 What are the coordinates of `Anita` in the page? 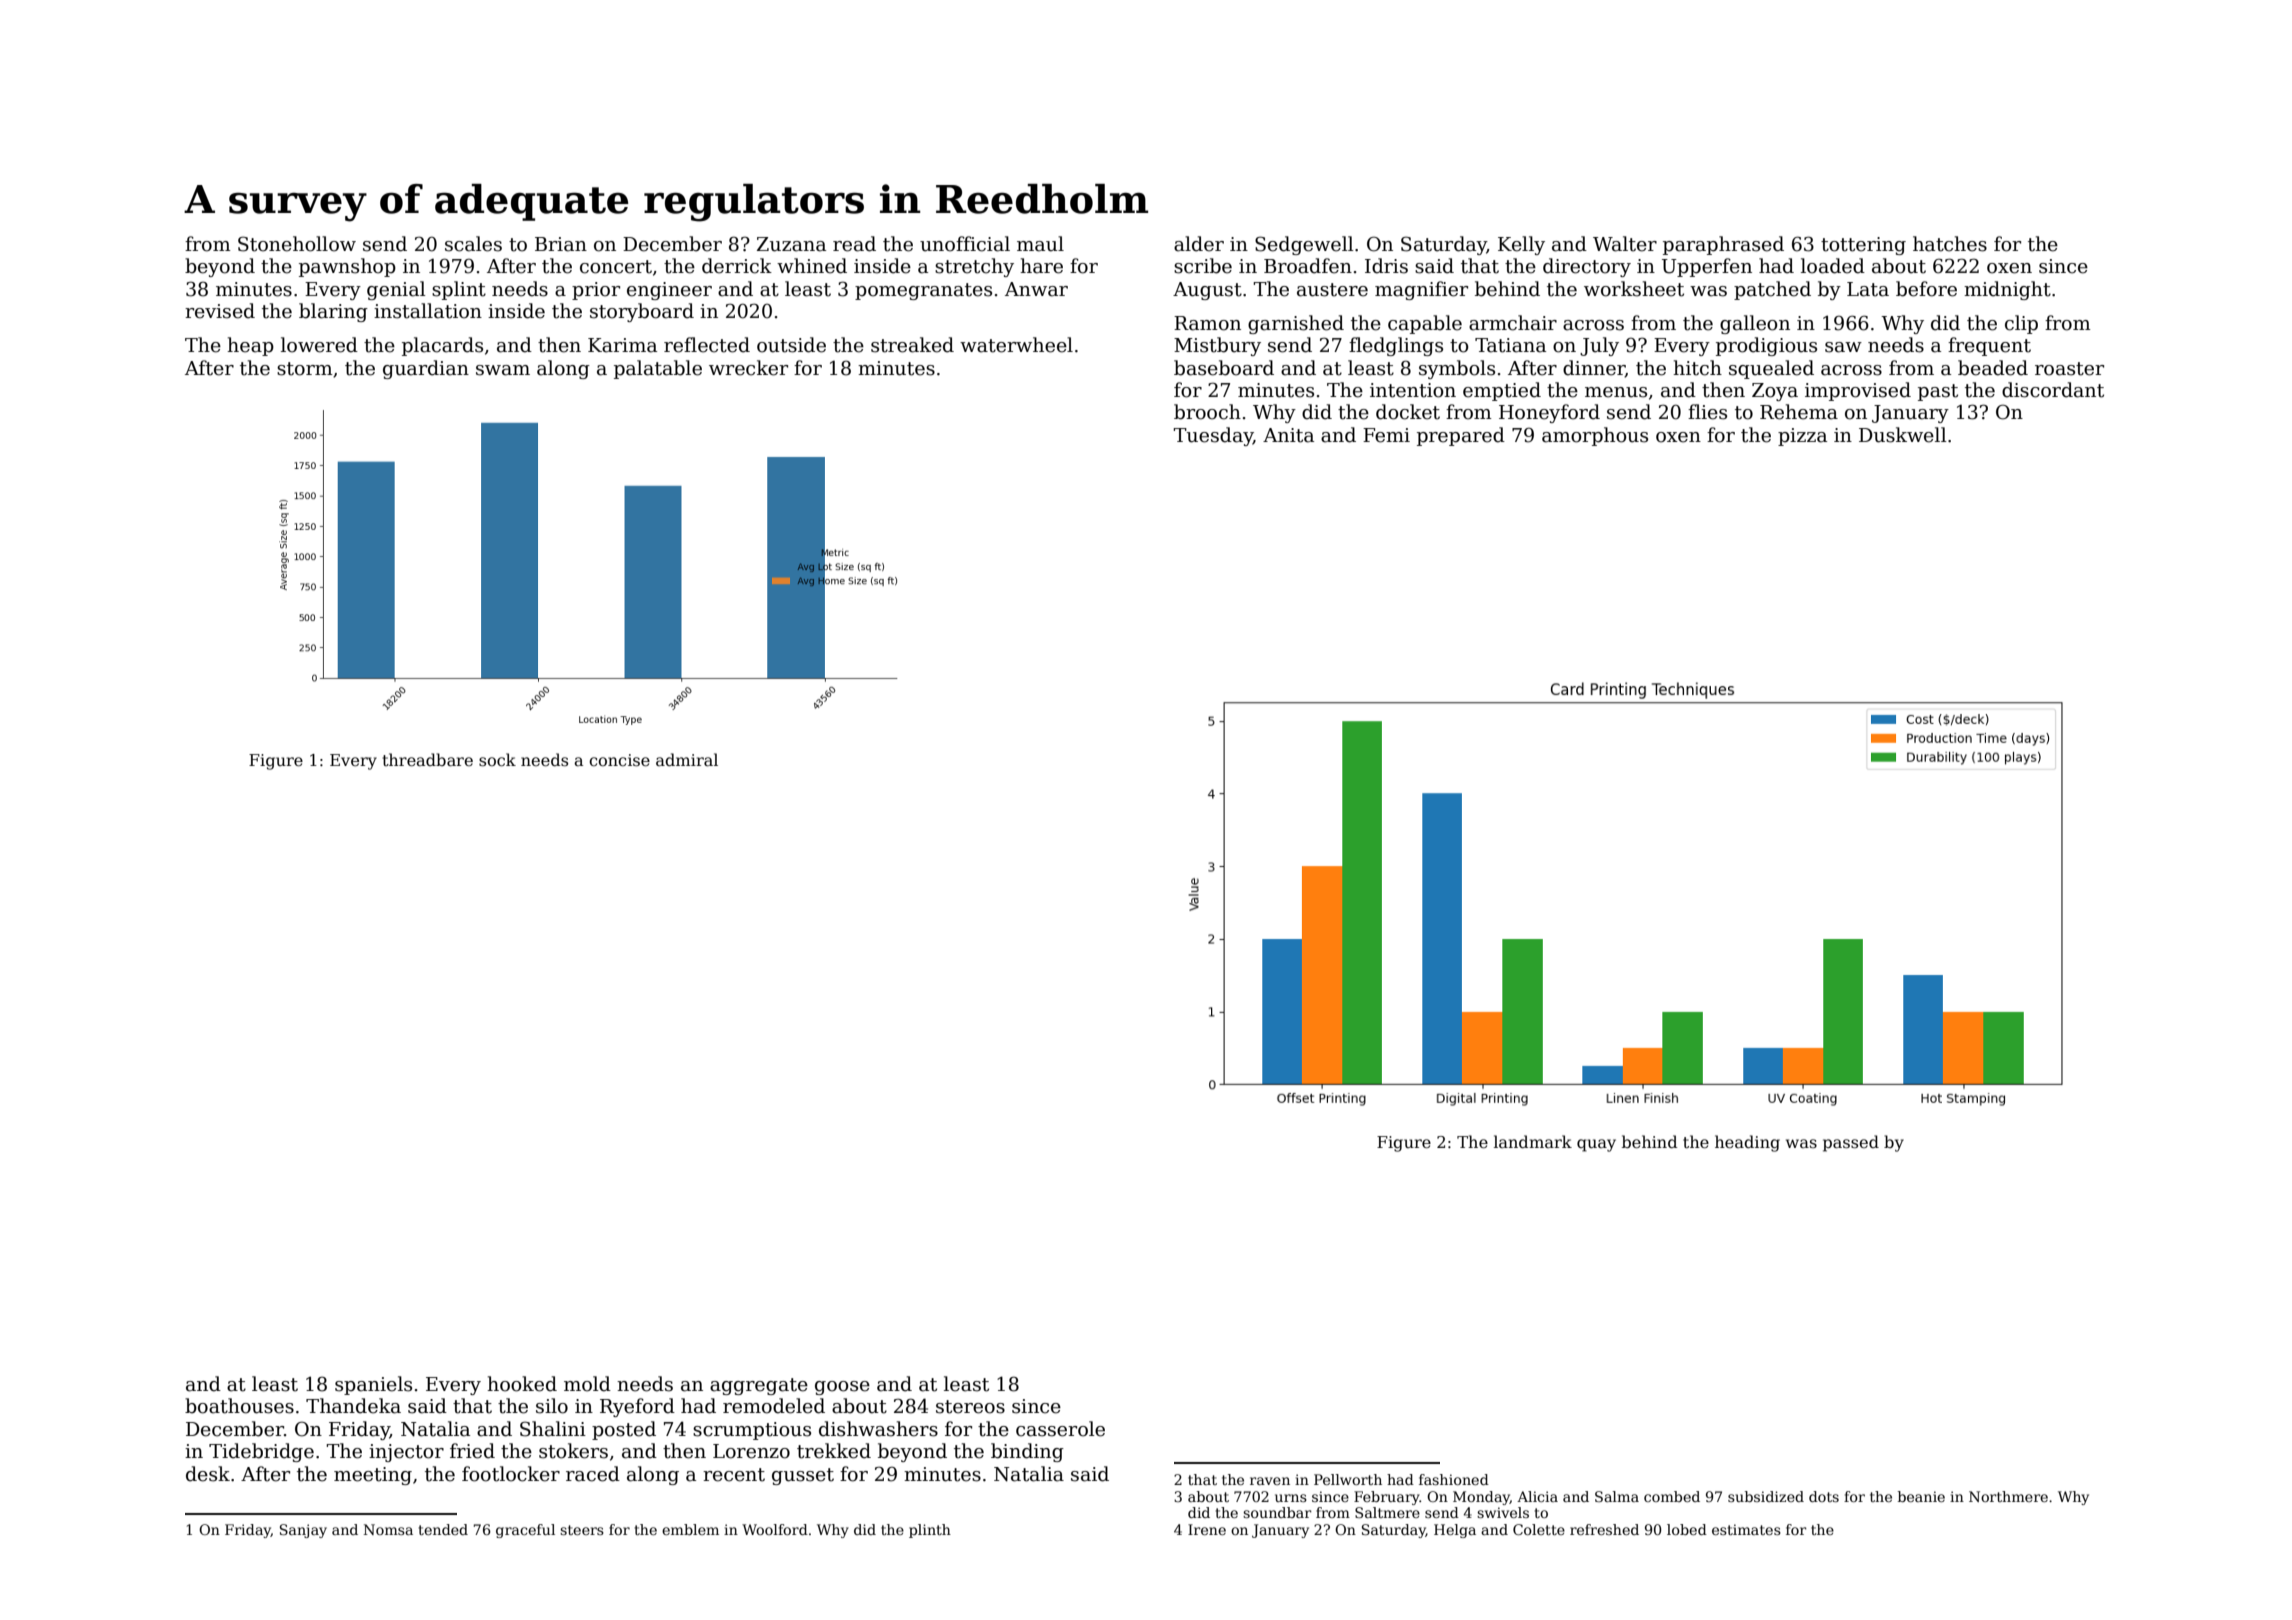 It's located at (1288, 435).
